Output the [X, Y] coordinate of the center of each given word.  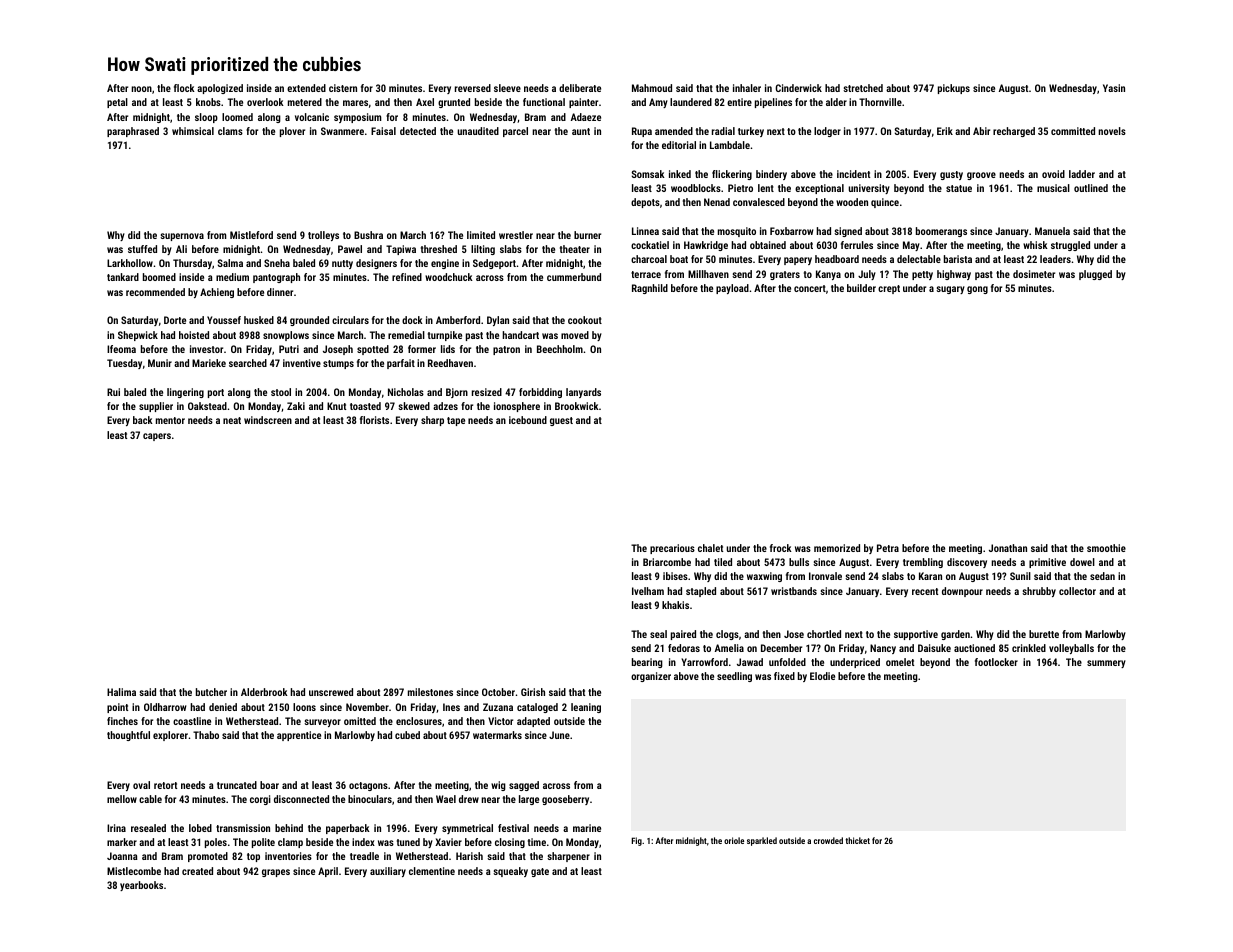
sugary [950, 290]
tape [456, 421]
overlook [265, 102]
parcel [515, 132]
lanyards [583, 393]
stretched [863, 88]
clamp [290, 843]
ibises [675, 576]
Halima [121, 692]
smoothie [1106, 548]
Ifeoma [121, 349]
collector [1077, 591]
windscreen [268, 420]
